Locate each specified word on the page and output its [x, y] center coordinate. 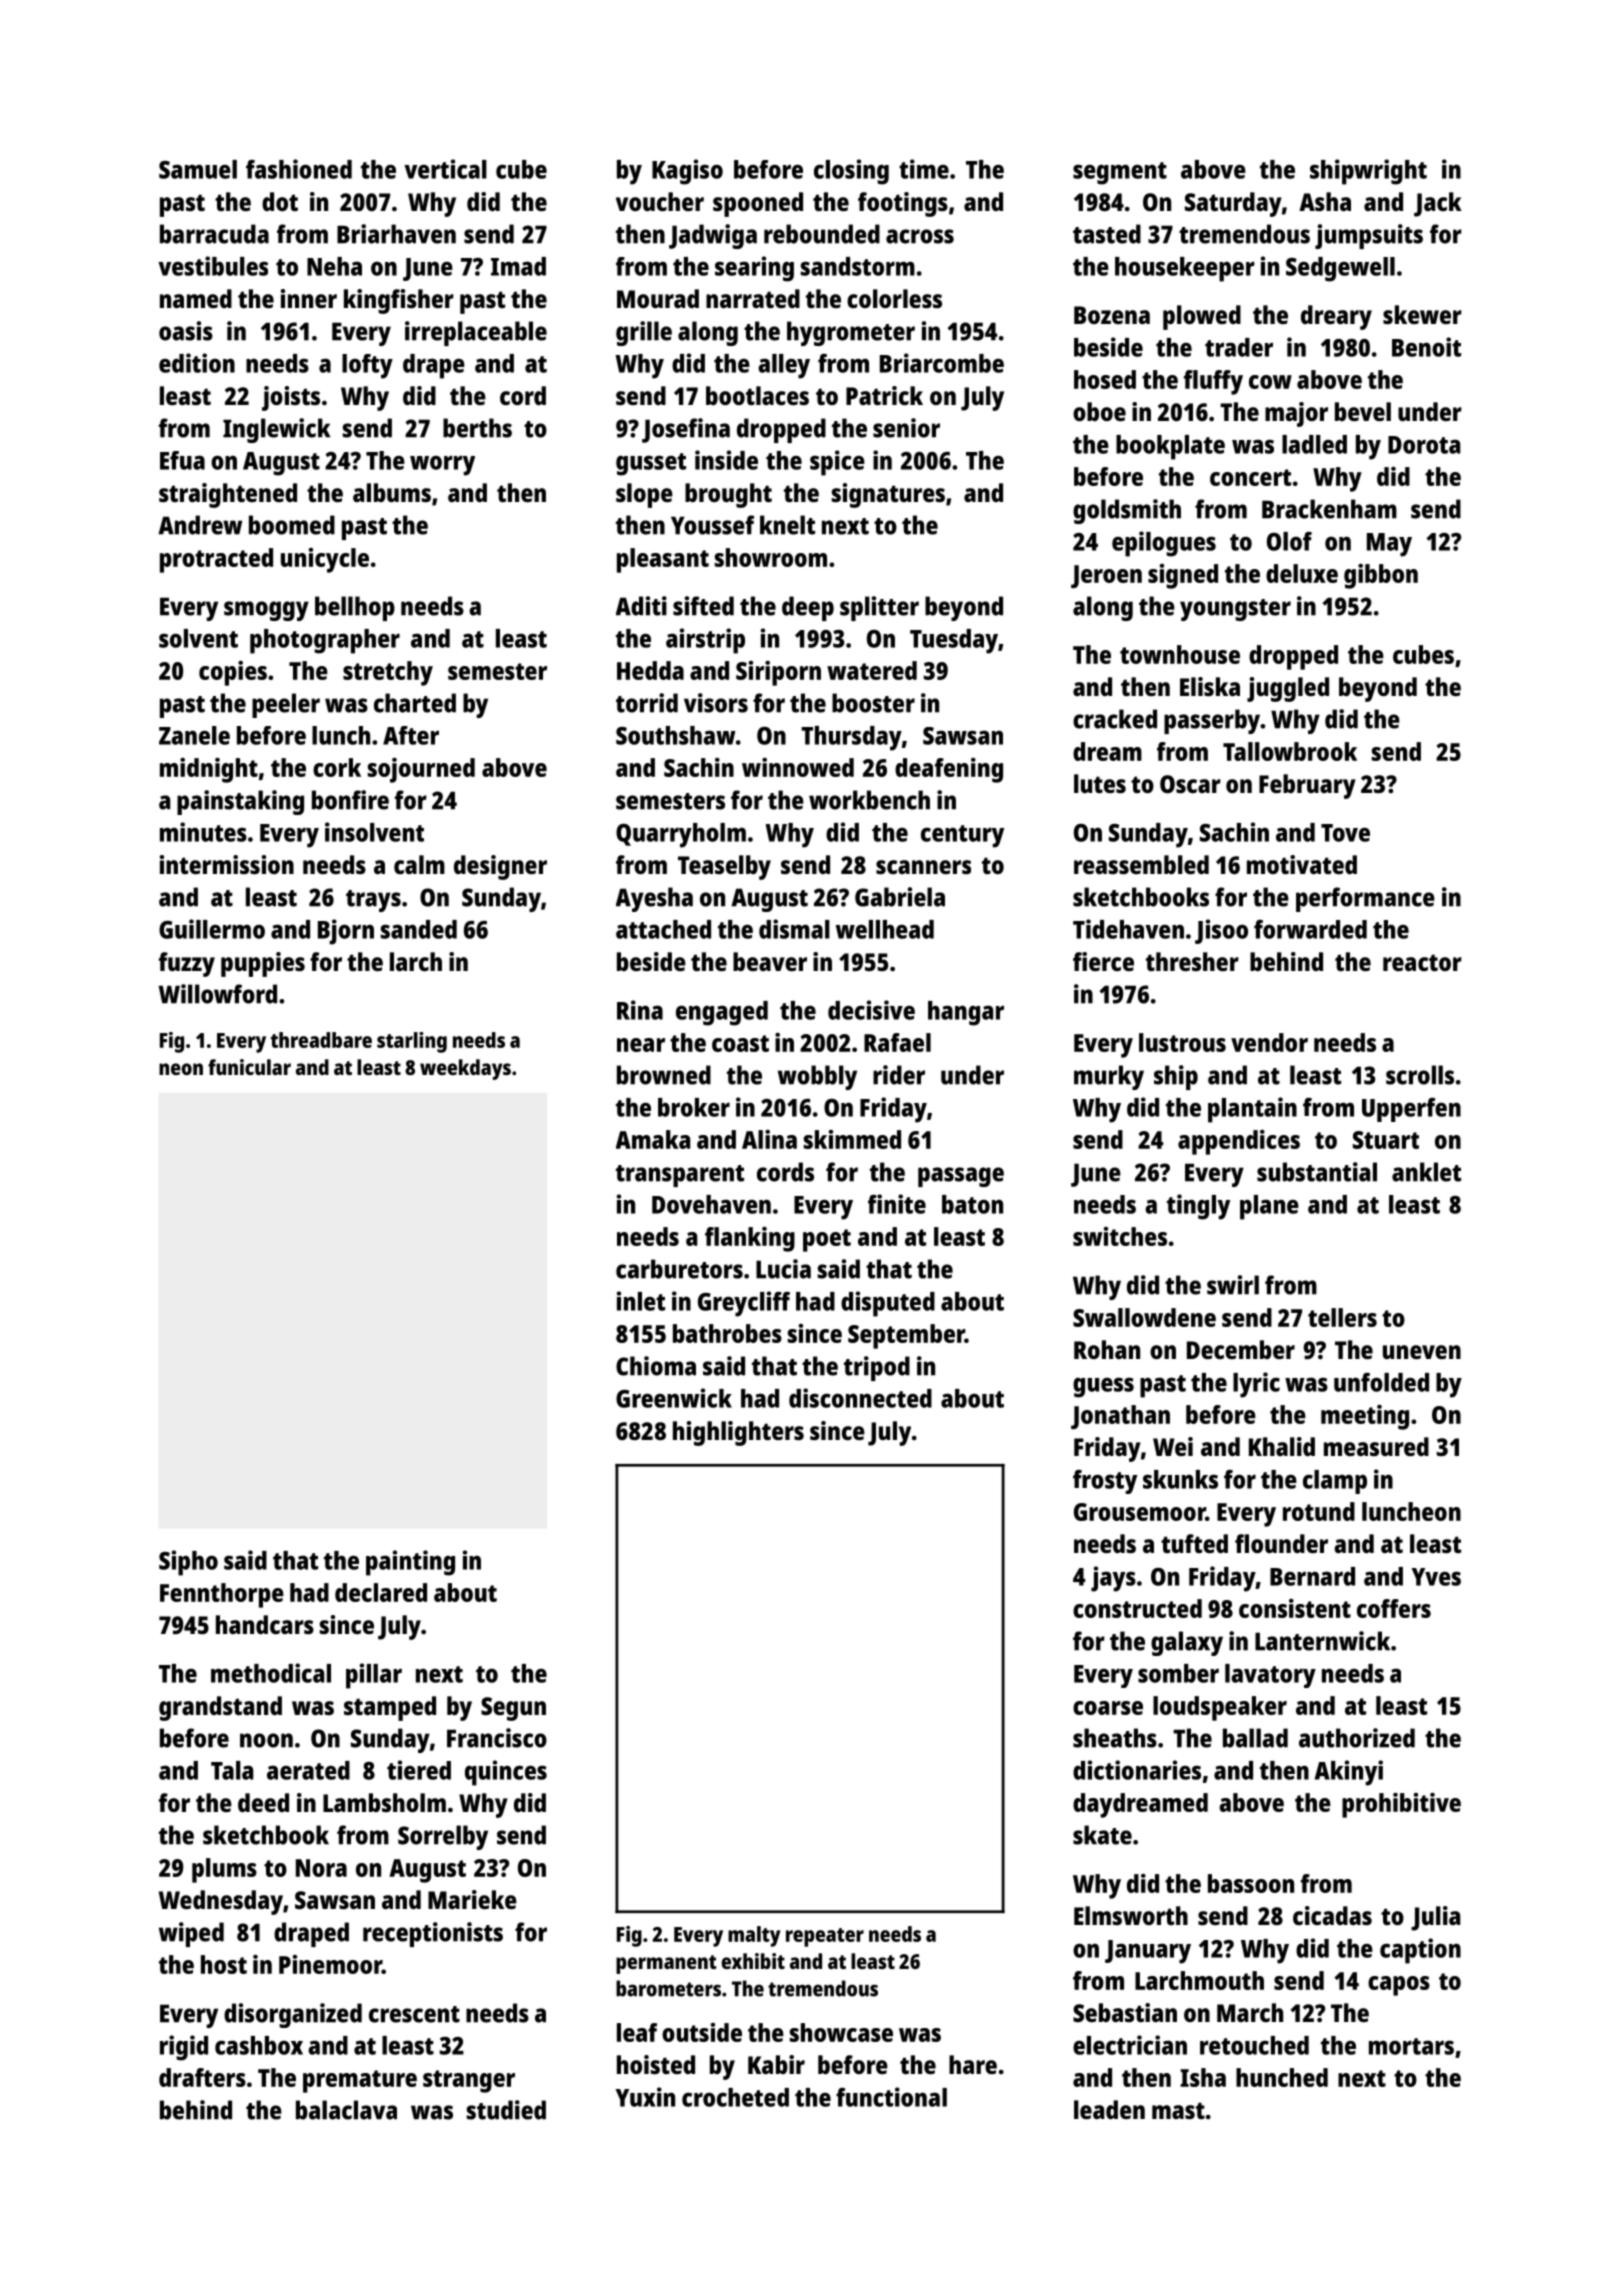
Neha [334, 266]
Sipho [188, 1563]
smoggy [266, 611]
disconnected [860, 1398]
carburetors [679, 1269]
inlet [641, 1301]
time [924, 169]
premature [360, 2081]
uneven [1422, 1352]
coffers [1394, 1608]
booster [873, 703]
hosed [1105, 379]
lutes [1100, 783]
